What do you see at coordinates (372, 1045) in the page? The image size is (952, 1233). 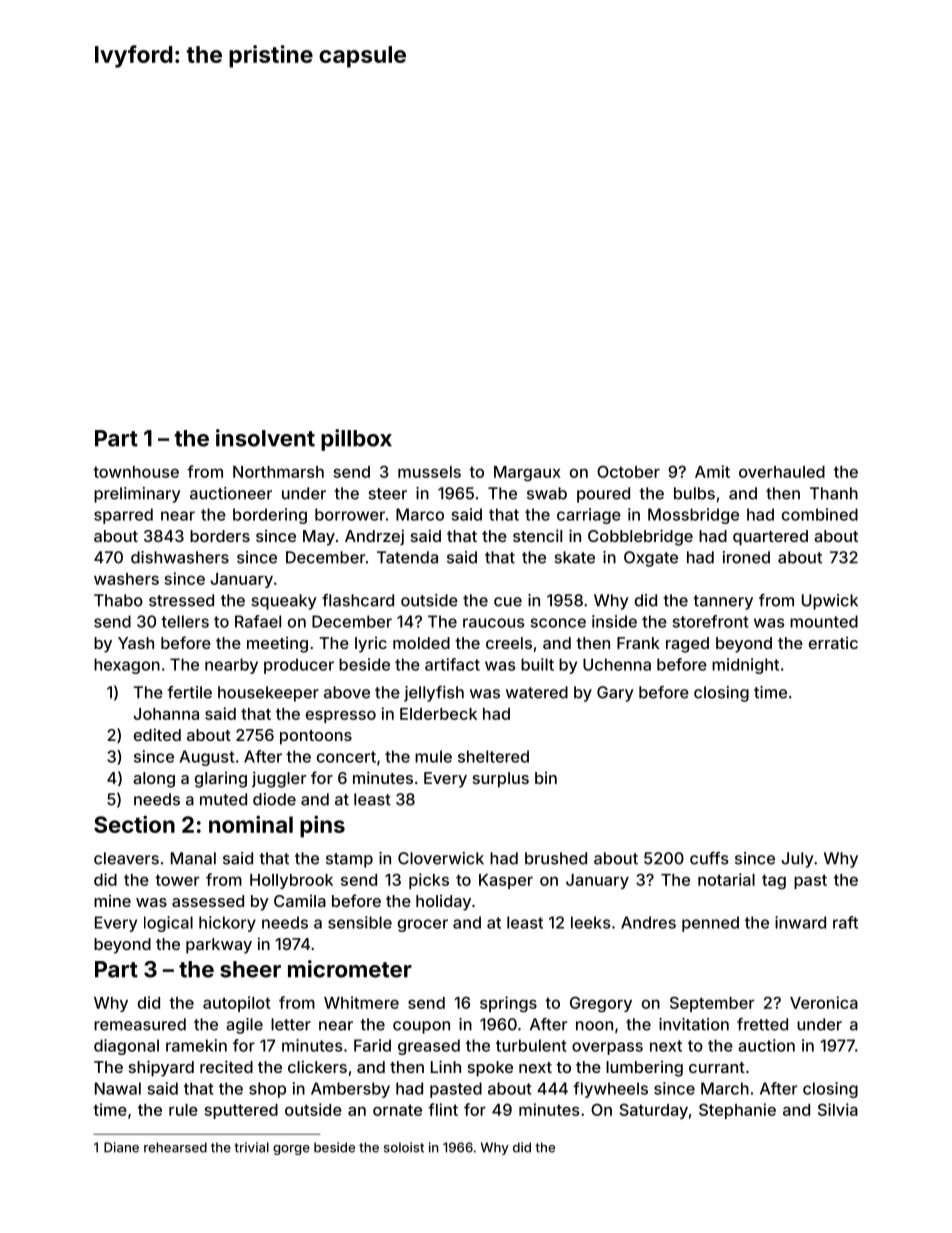 I see `Farid` at bounding box center [372, 1045].
